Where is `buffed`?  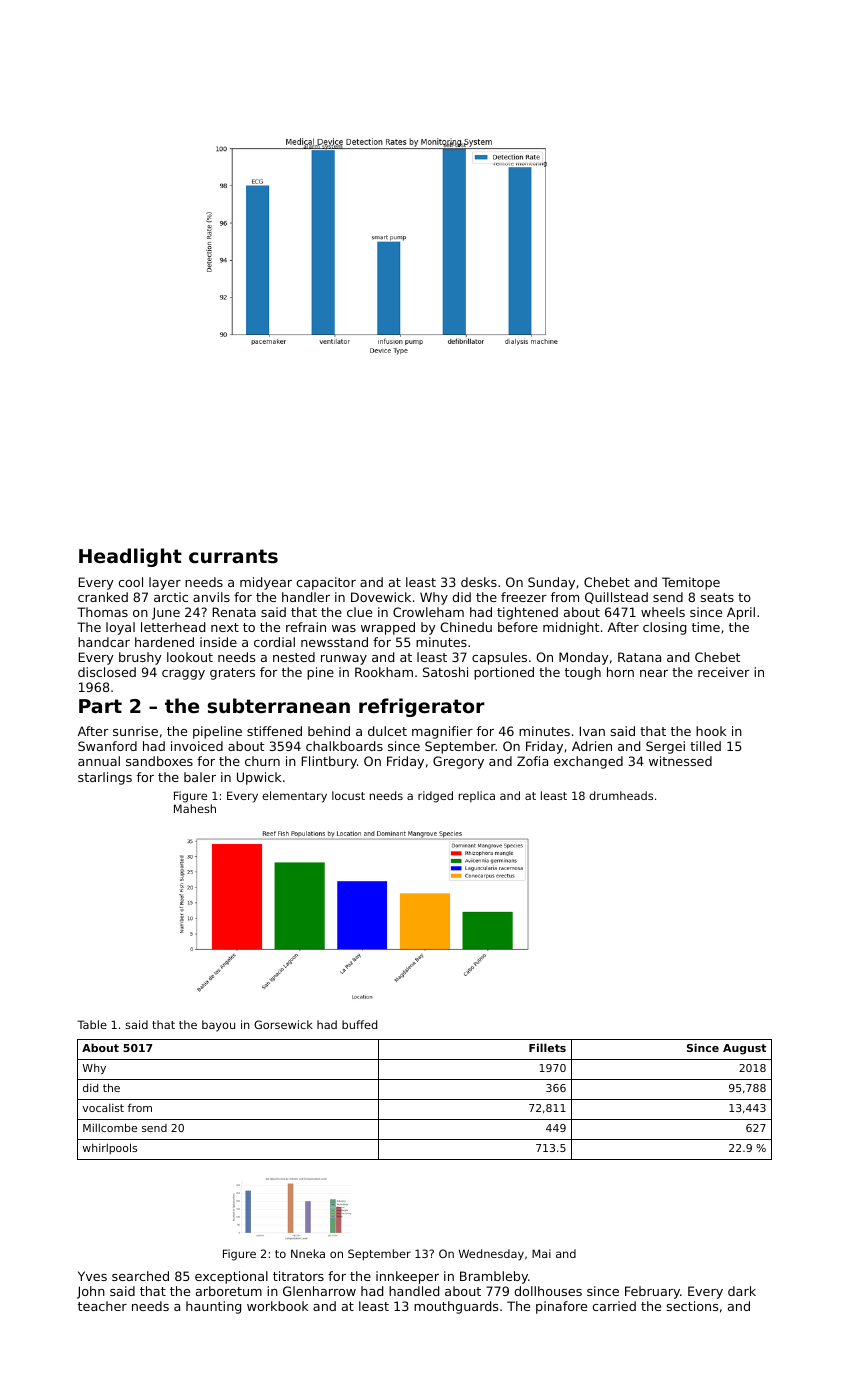
buffed is located at coordinates (359, 1024).
